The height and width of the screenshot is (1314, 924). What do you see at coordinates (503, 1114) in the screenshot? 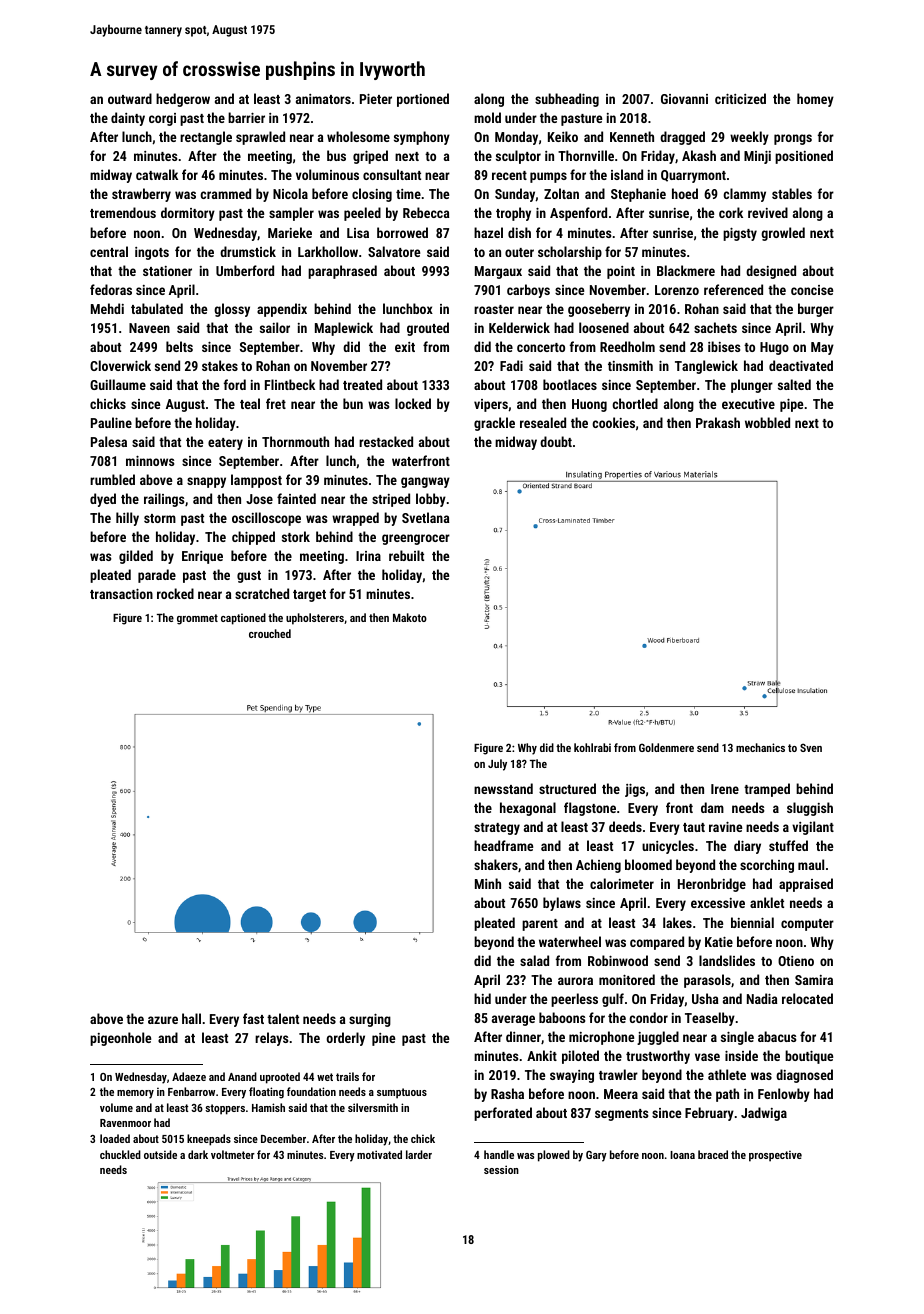
I see `perforated` at bounding box center [503, 1114].
